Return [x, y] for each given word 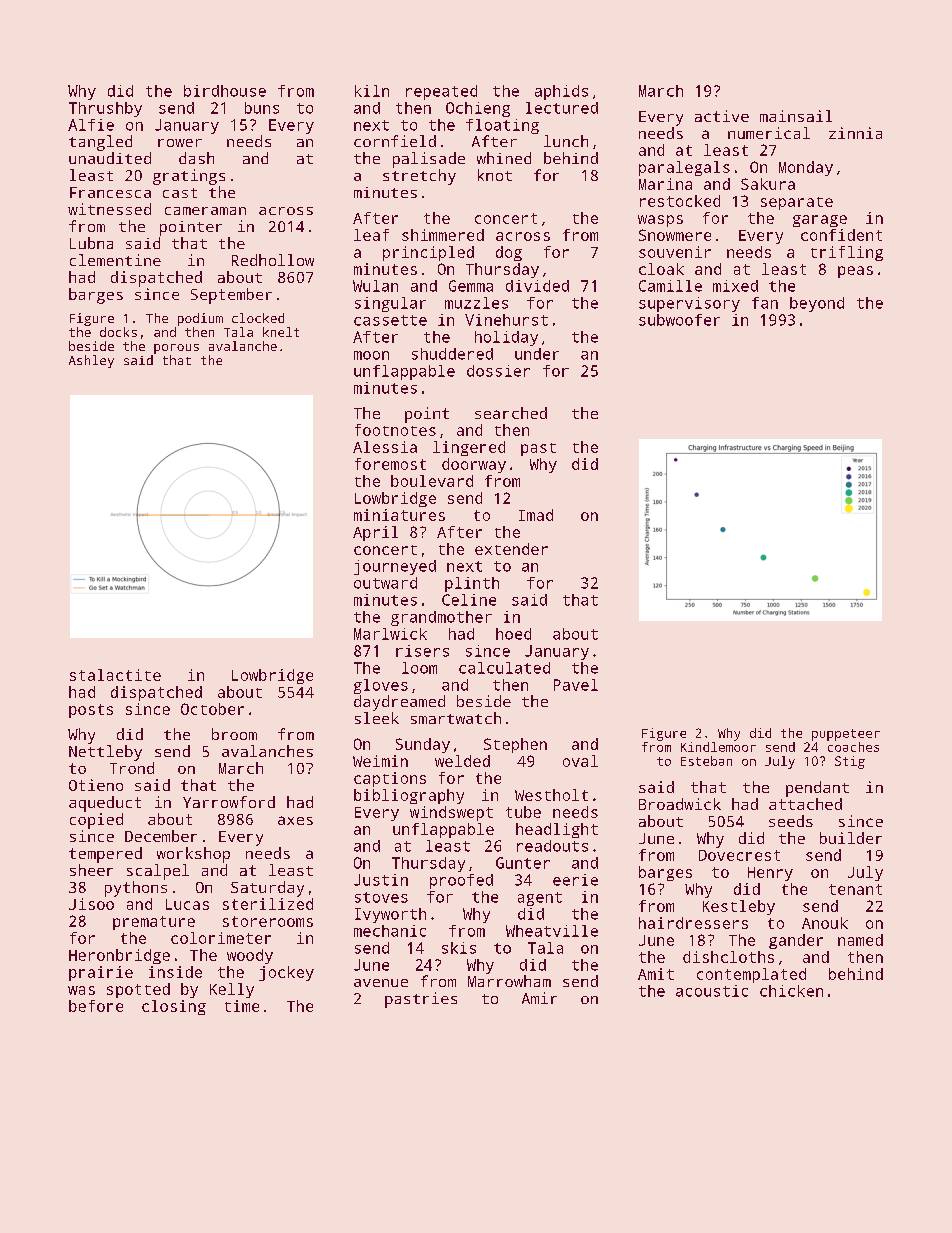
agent [540, 899]
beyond [817, 304]
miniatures [399, 515]
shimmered [443, 235]
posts [91, 711]
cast [180, 193]
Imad [536, 515]
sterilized [268, 904]
